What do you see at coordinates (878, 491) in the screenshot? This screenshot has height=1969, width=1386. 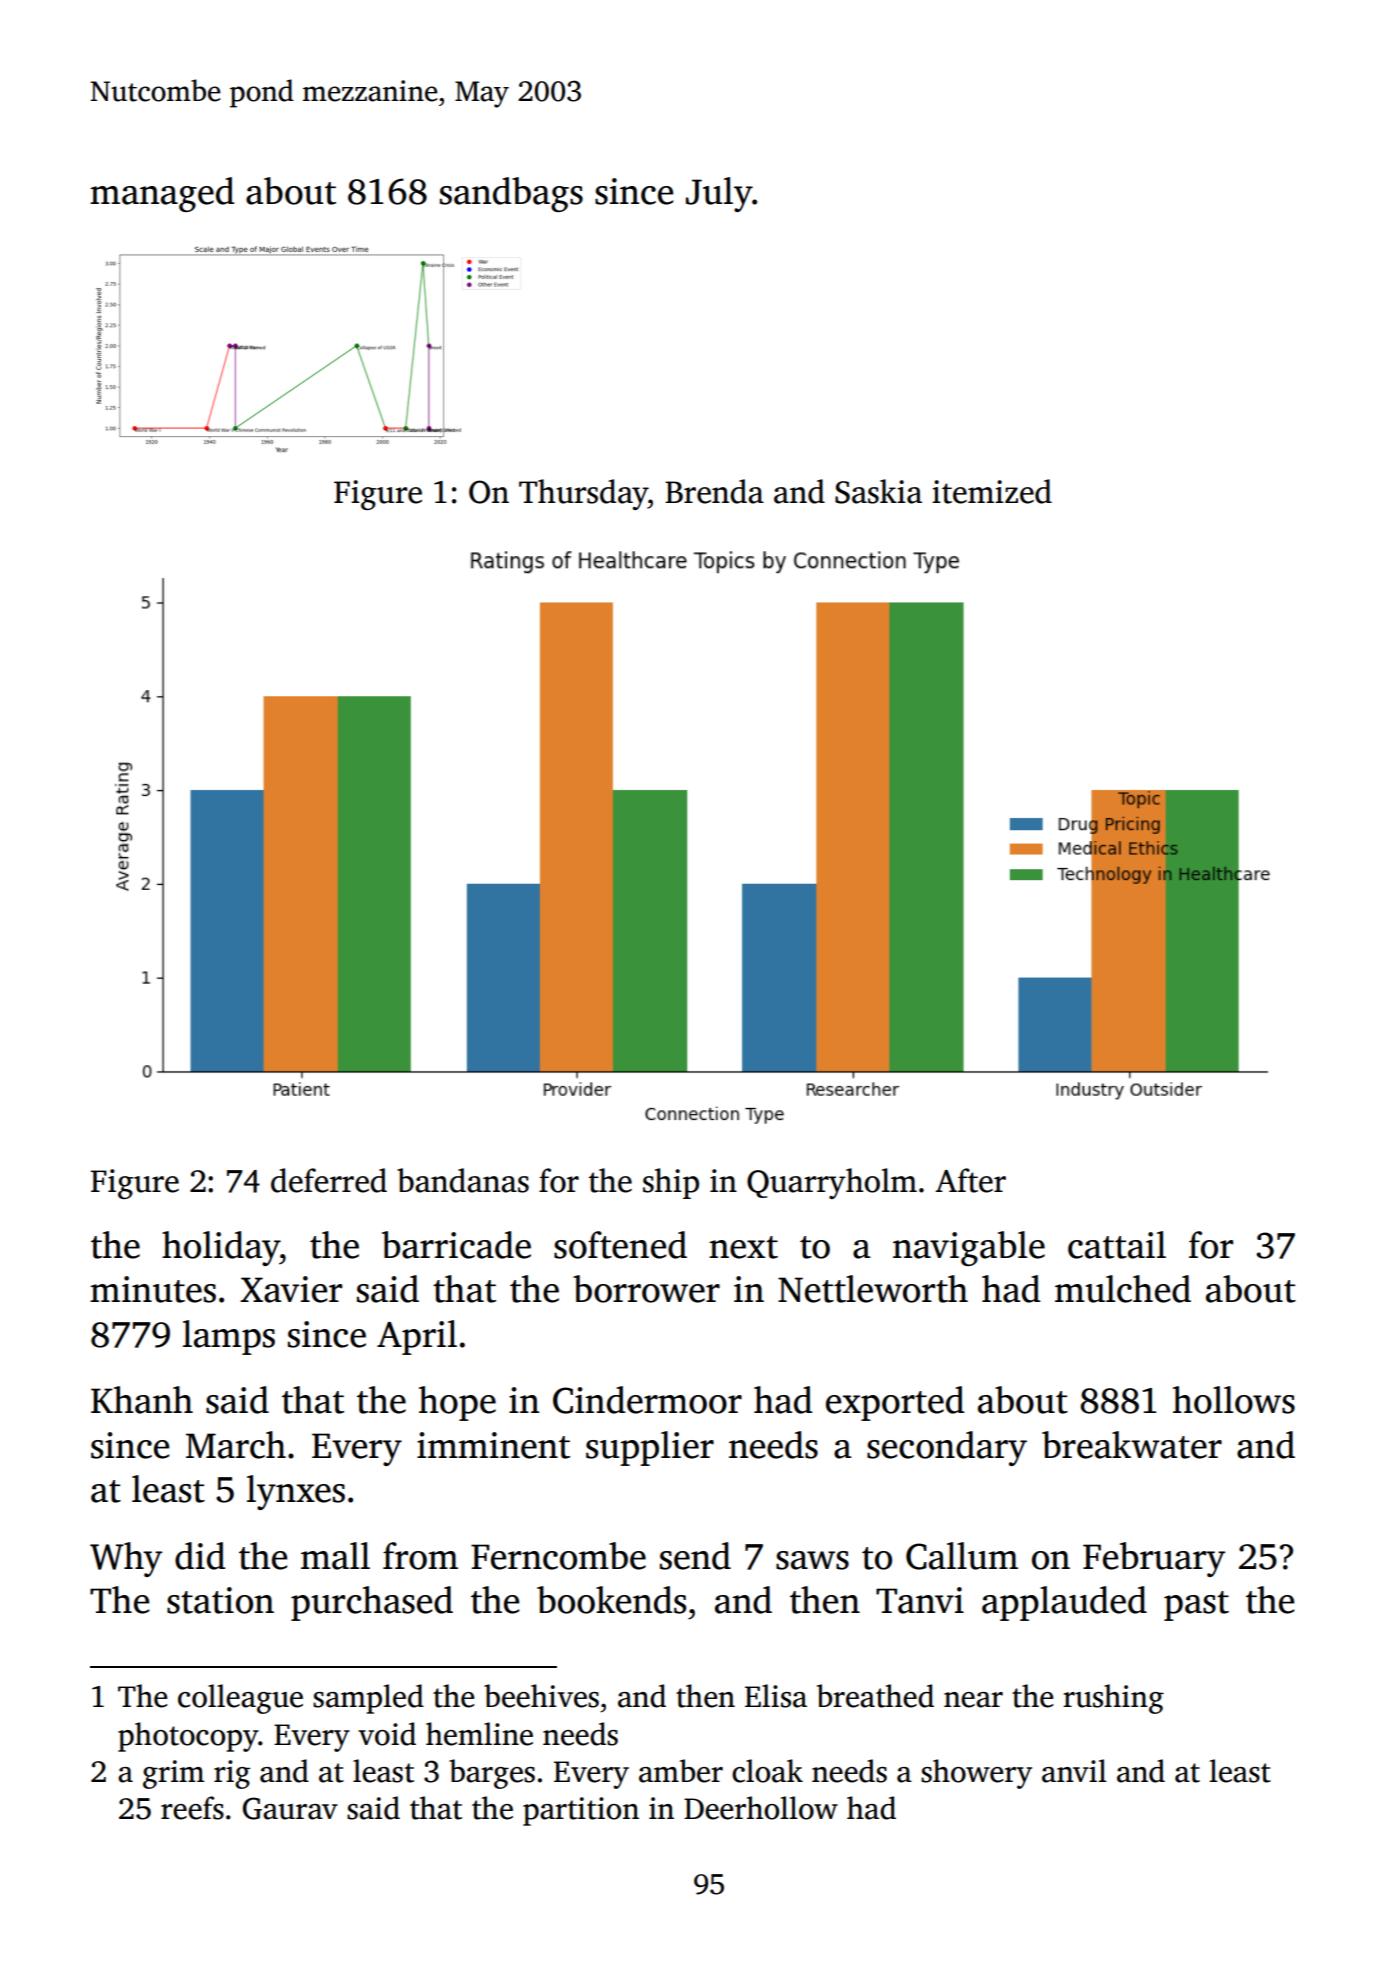 I see `Saskia` at bounding box center [878, 491].
